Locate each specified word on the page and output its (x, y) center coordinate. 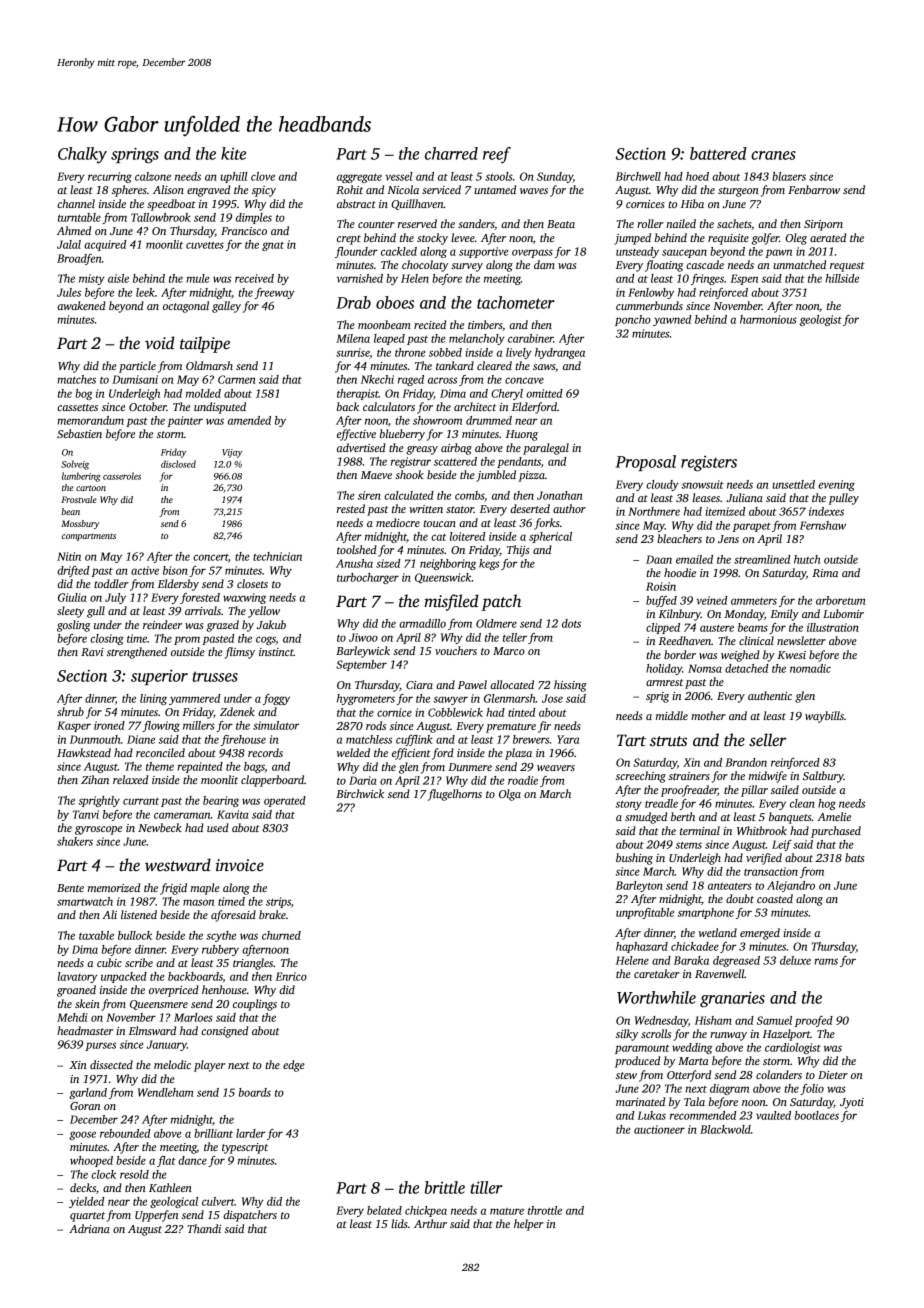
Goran (85, 1106)
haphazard (642, 947)
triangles (253, 964)
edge (294, 1066)
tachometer (516, 302)
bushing (634, 859)
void (159, 342)
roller (650, 223)
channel (76, 203)
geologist (821, 320)
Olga (510, 795)
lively (519, 353)
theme (160, 766)
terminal (700, 830)
